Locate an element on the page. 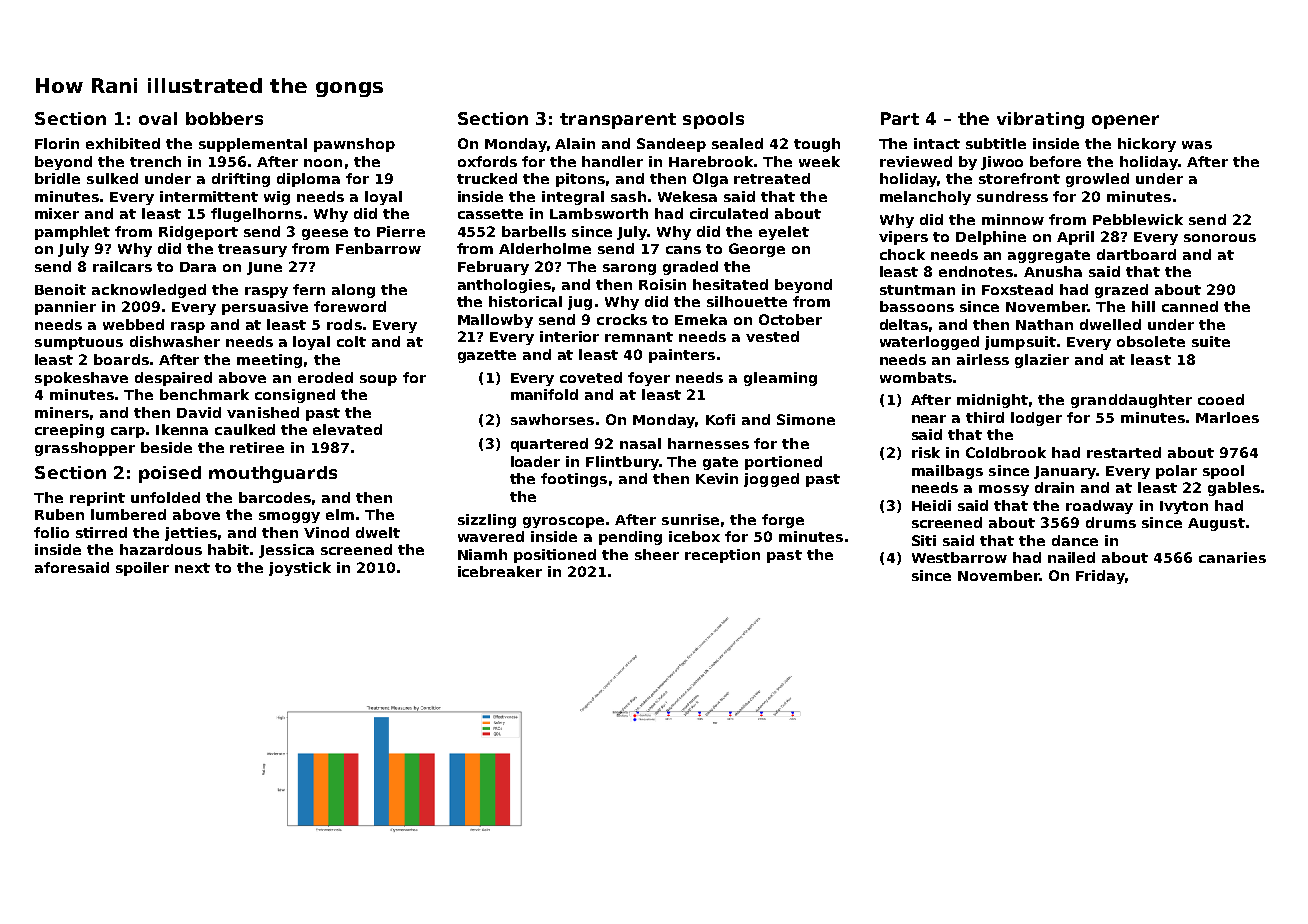 This image has height=924, width=1308. sunrise is located at coordinates (690, 519).
